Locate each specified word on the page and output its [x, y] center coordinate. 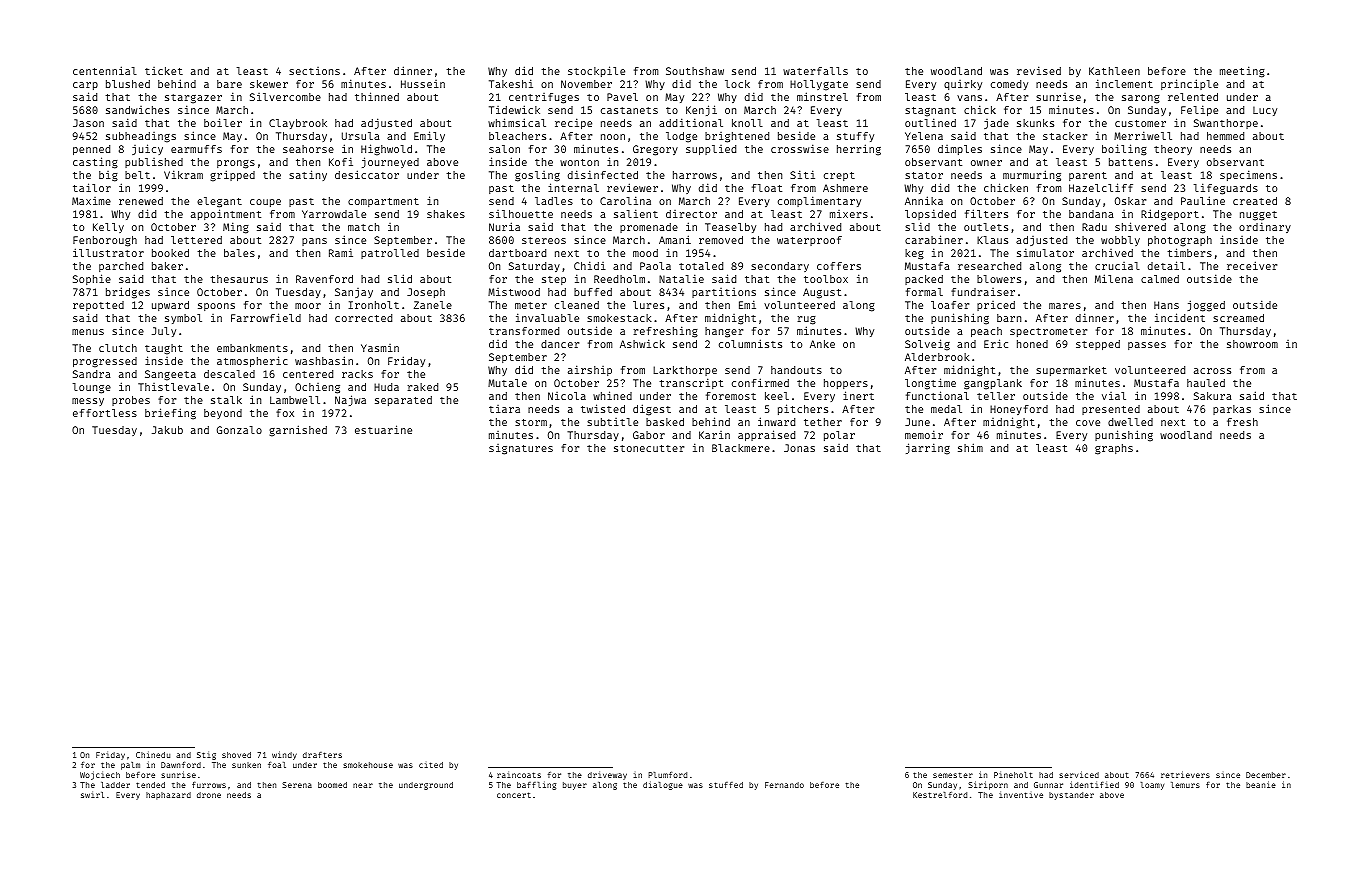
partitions [724, 293]
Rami [341, 252]
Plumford [667, 774]
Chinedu [153, 754]
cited [431, 765]
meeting [1242, 72]
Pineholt [1013, 774]
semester [953, 775]
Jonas [799, 448]
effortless [105, 413]
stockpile [596, 71]
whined [612, 395]
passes [1147, 346]
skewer [269, 84]
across [1212, 371]
